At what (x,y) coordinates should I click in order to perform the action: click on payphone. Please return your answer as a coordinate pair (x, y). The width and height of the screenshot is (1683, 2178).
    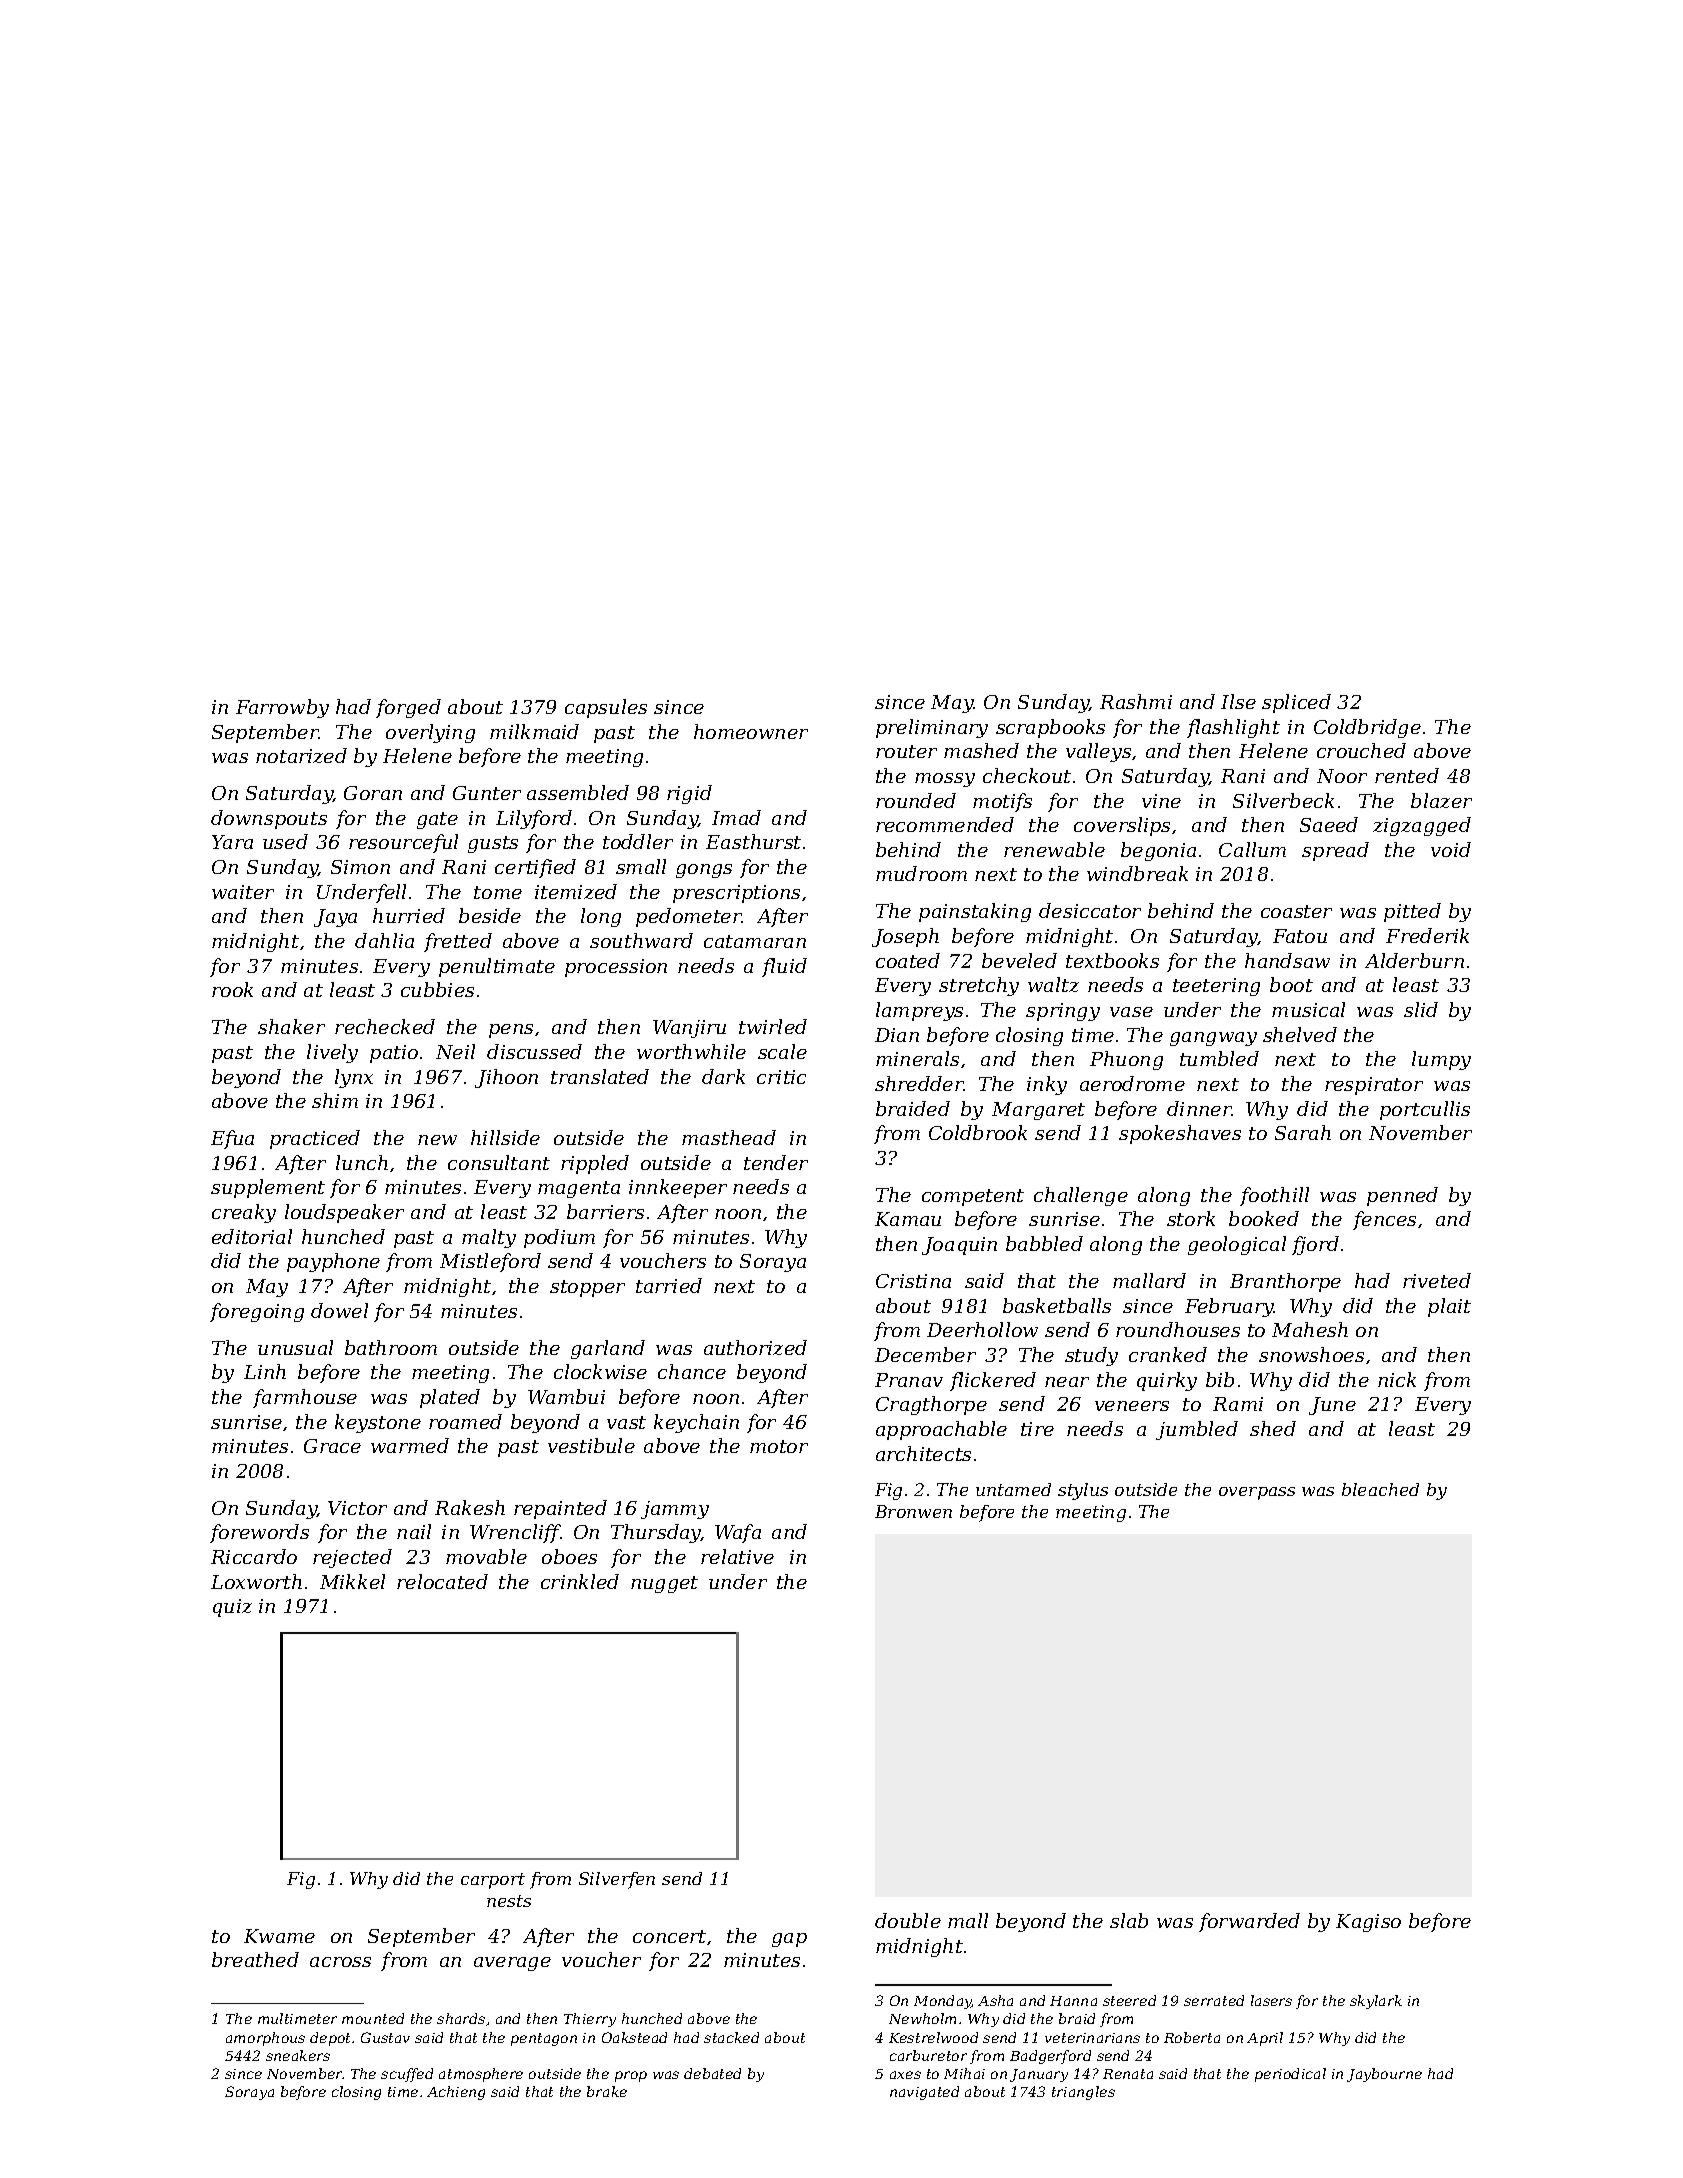
    Looking at the image, I should click on (333, 1262).
